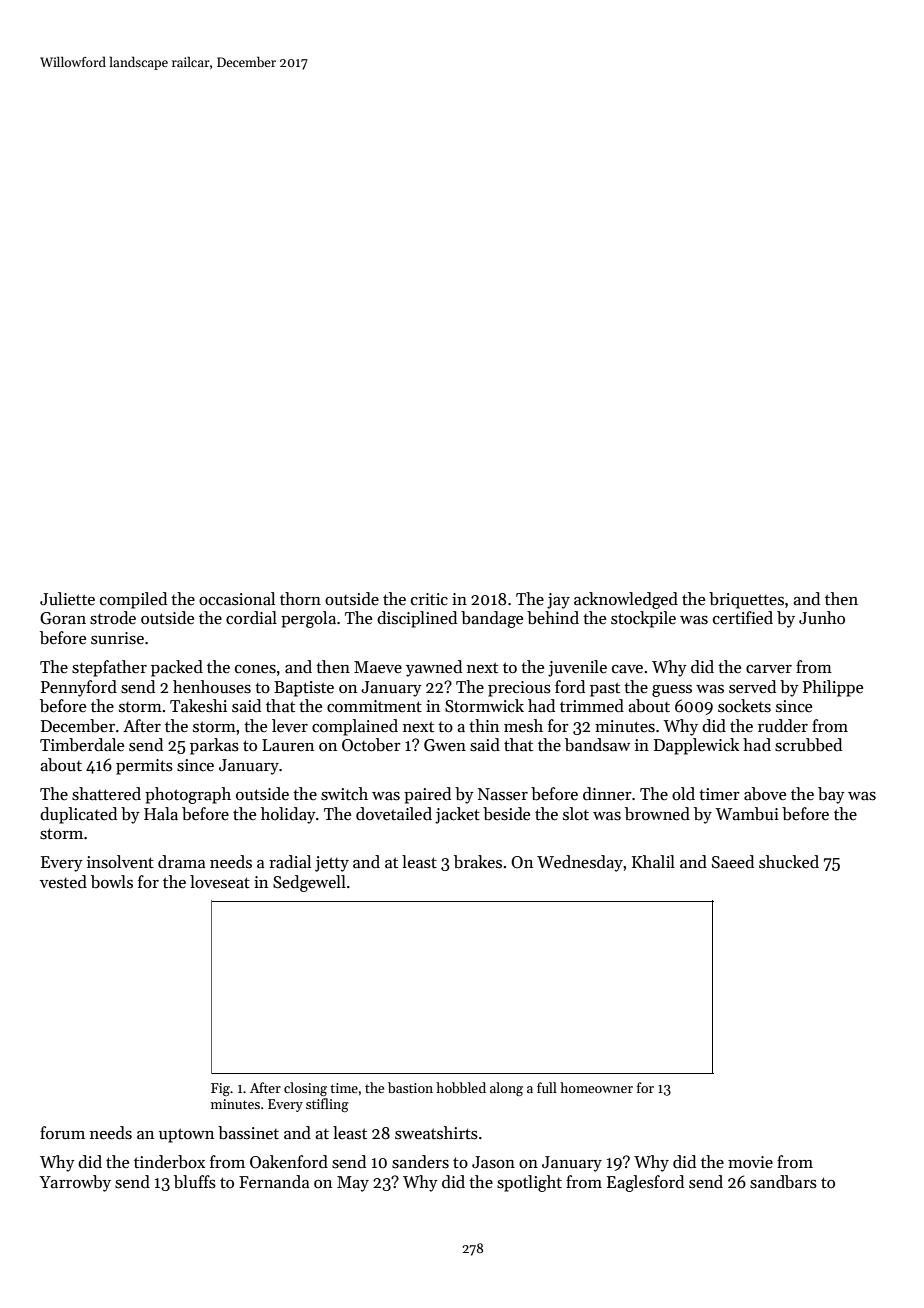 This screenshot has height=1308, width=924. Describe the element at coordinates (113, 618) in the screenshot. I see `strode` at that location.
